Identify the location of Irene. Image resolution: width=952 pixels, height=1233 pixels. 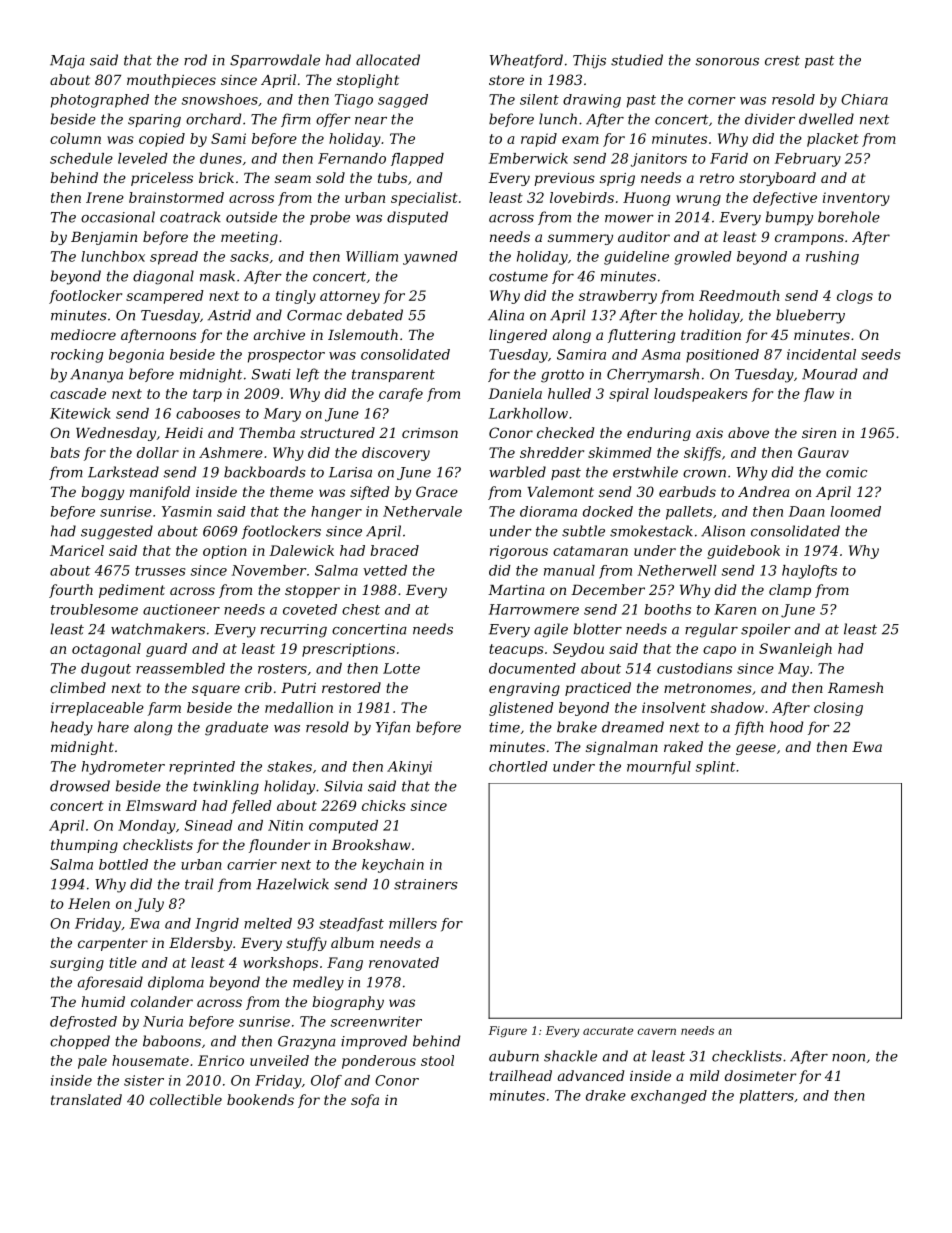
(105, 197).
